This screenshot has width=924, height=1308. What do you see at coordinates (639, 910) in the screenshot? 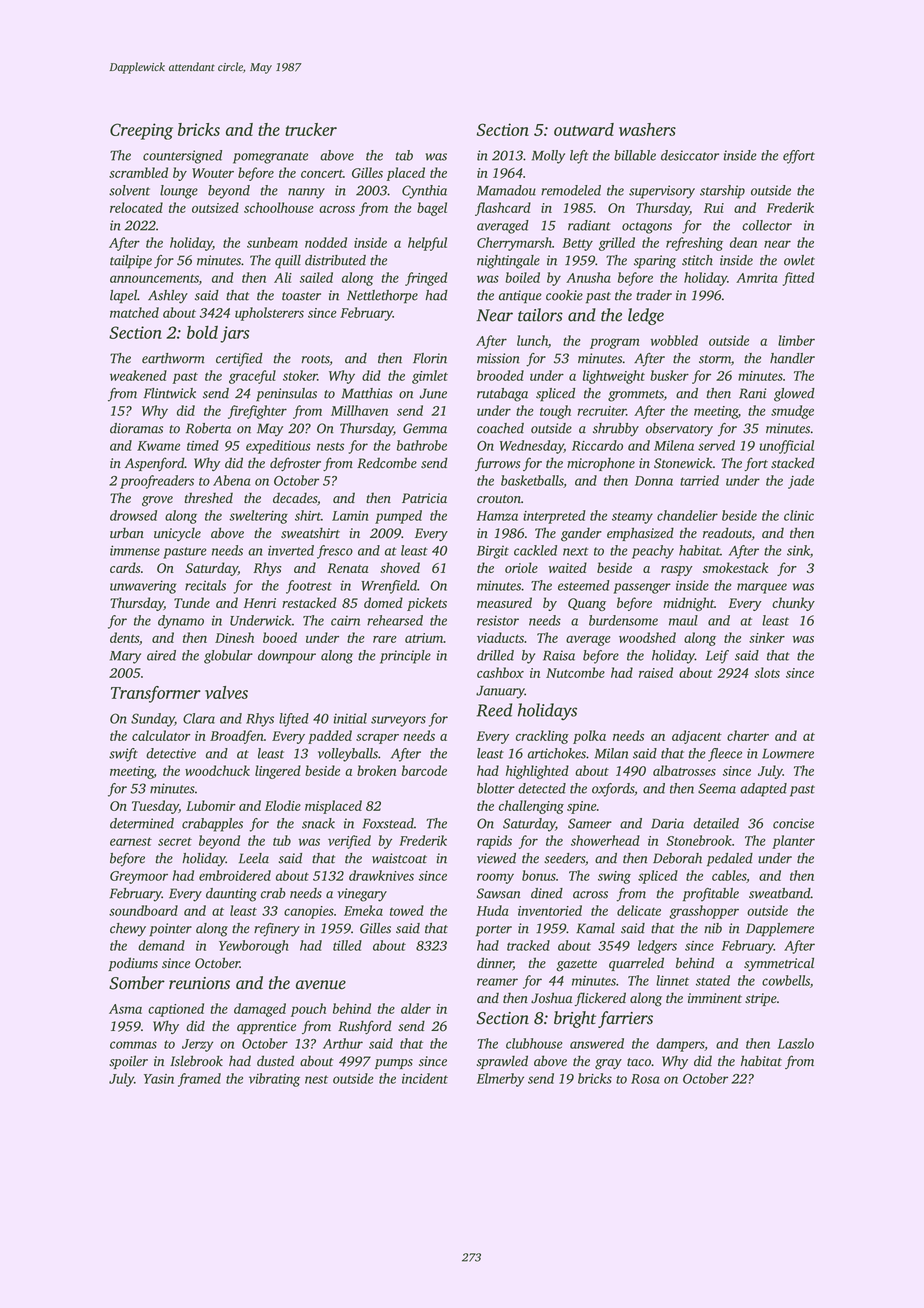
I see `delicate` at bounding box center [639, 910].
